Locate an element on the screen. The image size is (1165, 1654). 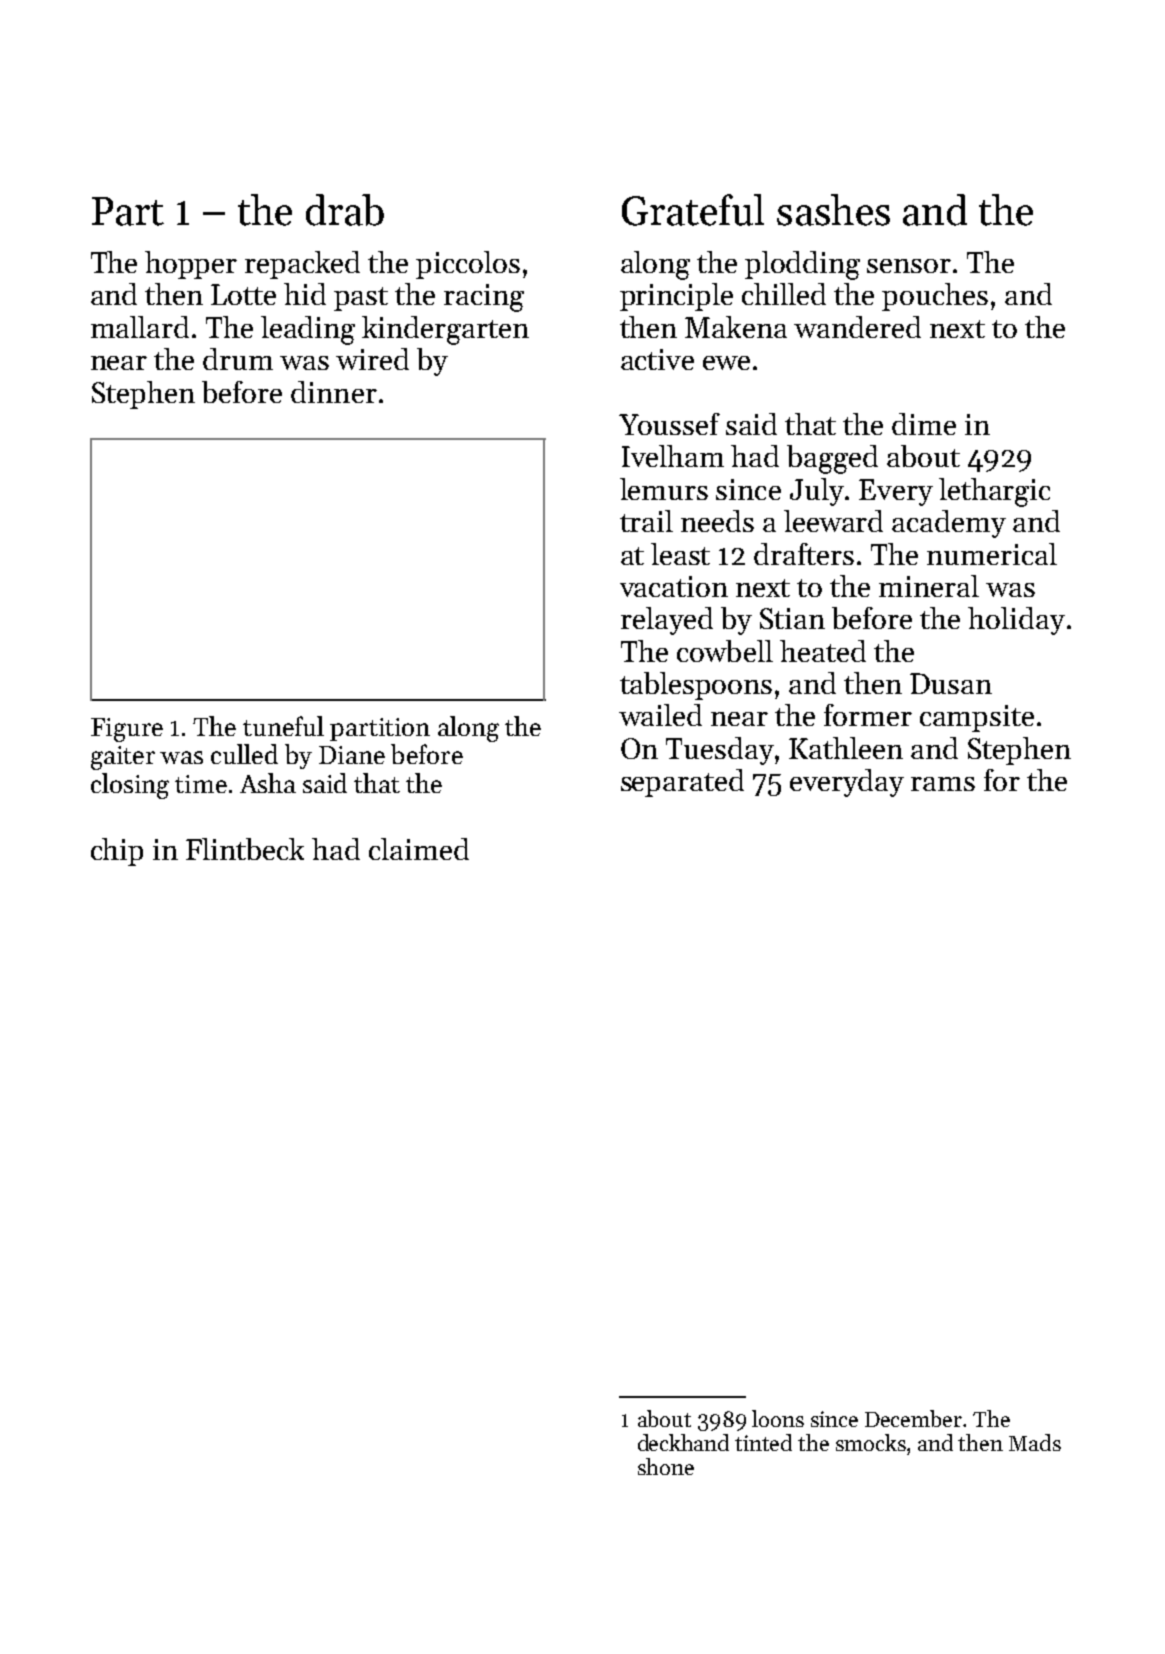
drum is located at coordinates (238, 359).
